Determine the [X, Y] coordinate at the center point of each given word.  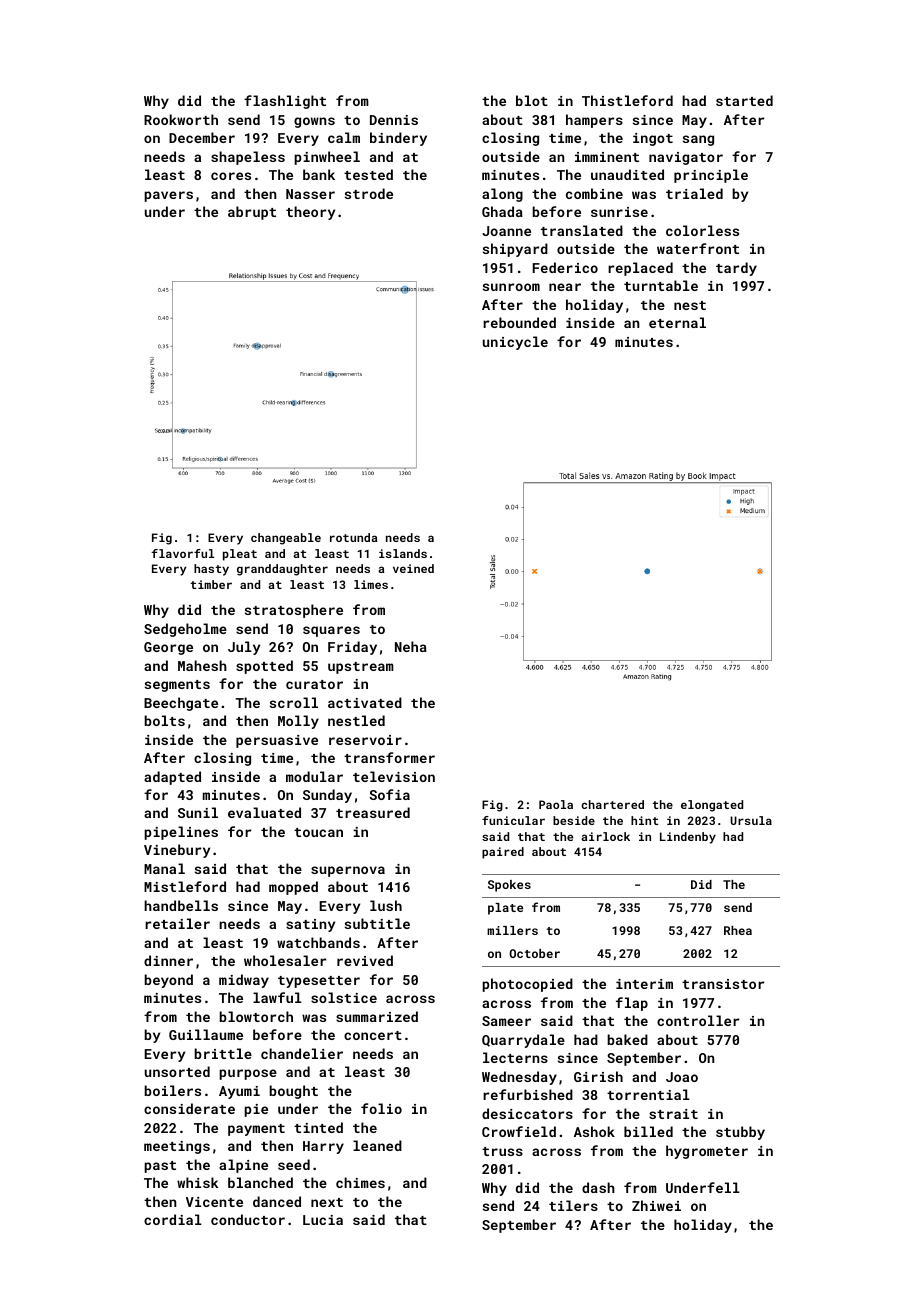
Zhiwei [656, 1205]
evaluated [264, 812]
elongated [712, 806]
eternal [677, 322]
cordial [173, 1219]
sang [698, 140]
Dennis [394, 120]
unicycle [515, 343]
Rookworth [181, 119]
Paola [556, 804]
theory [310, 213]
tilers [573, 1205]
